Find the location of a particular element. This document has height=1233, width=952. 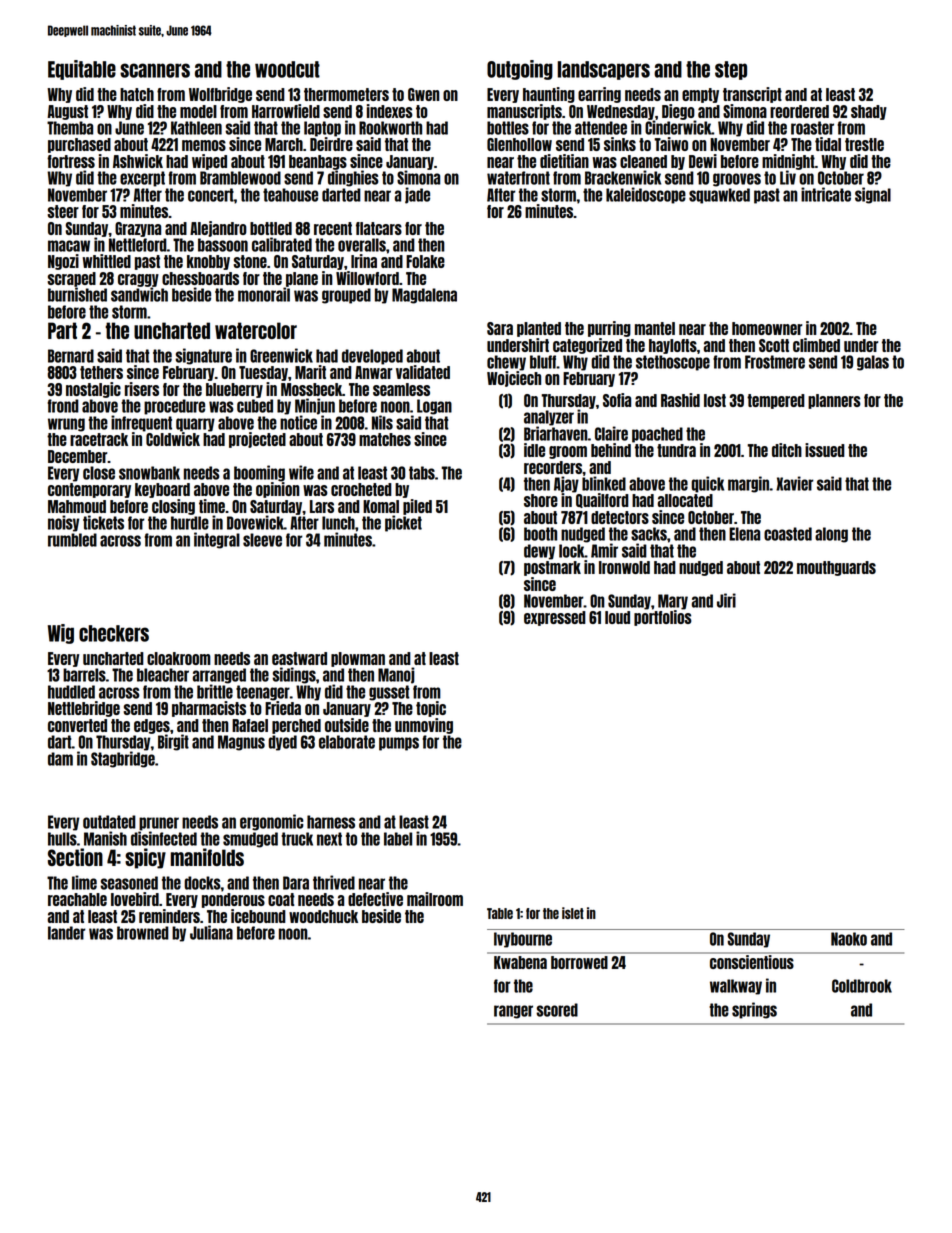

Outgoing is located at coordinates (520, 70).
